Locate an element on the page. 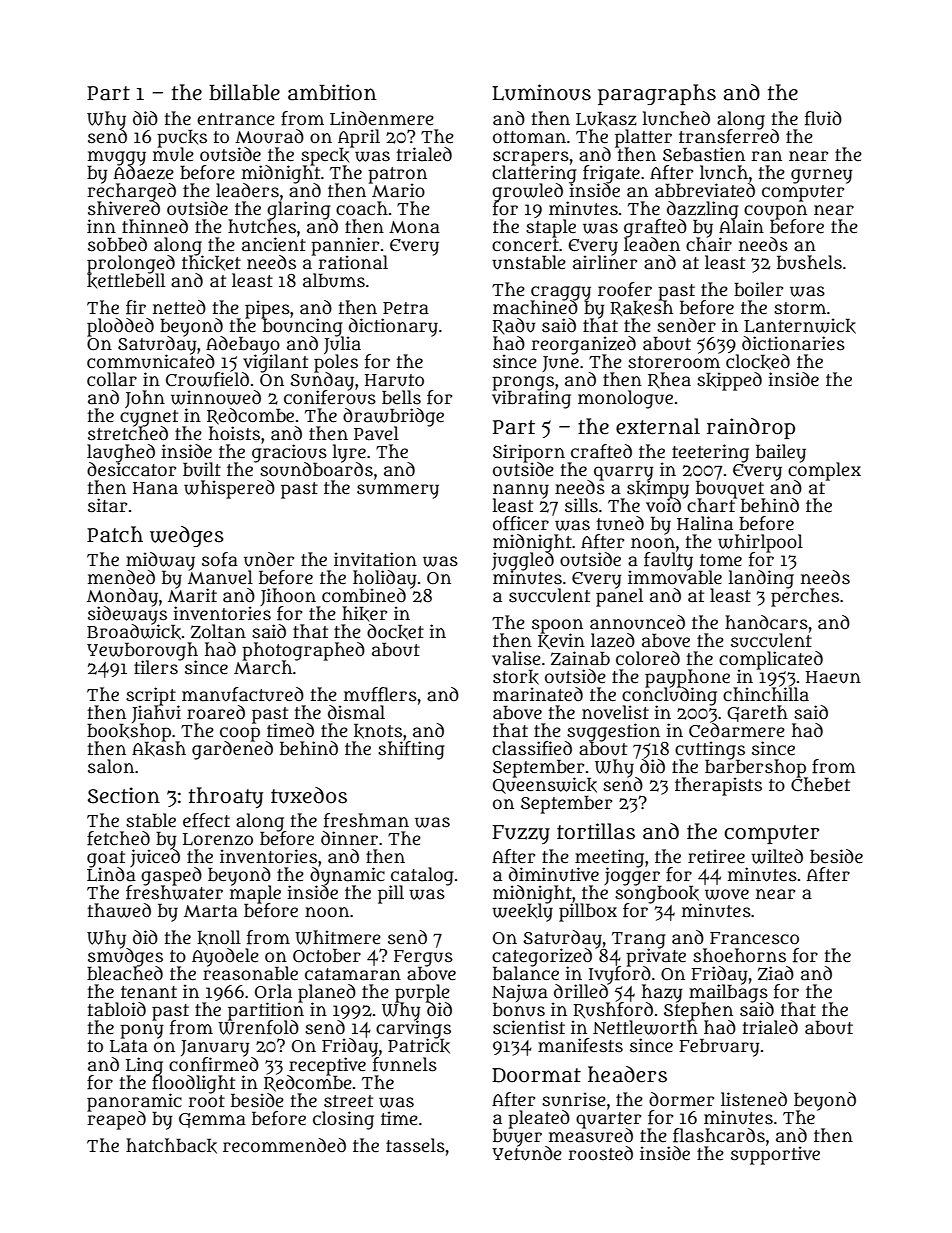  Lindenmere is located at coordinates (382, 118).
